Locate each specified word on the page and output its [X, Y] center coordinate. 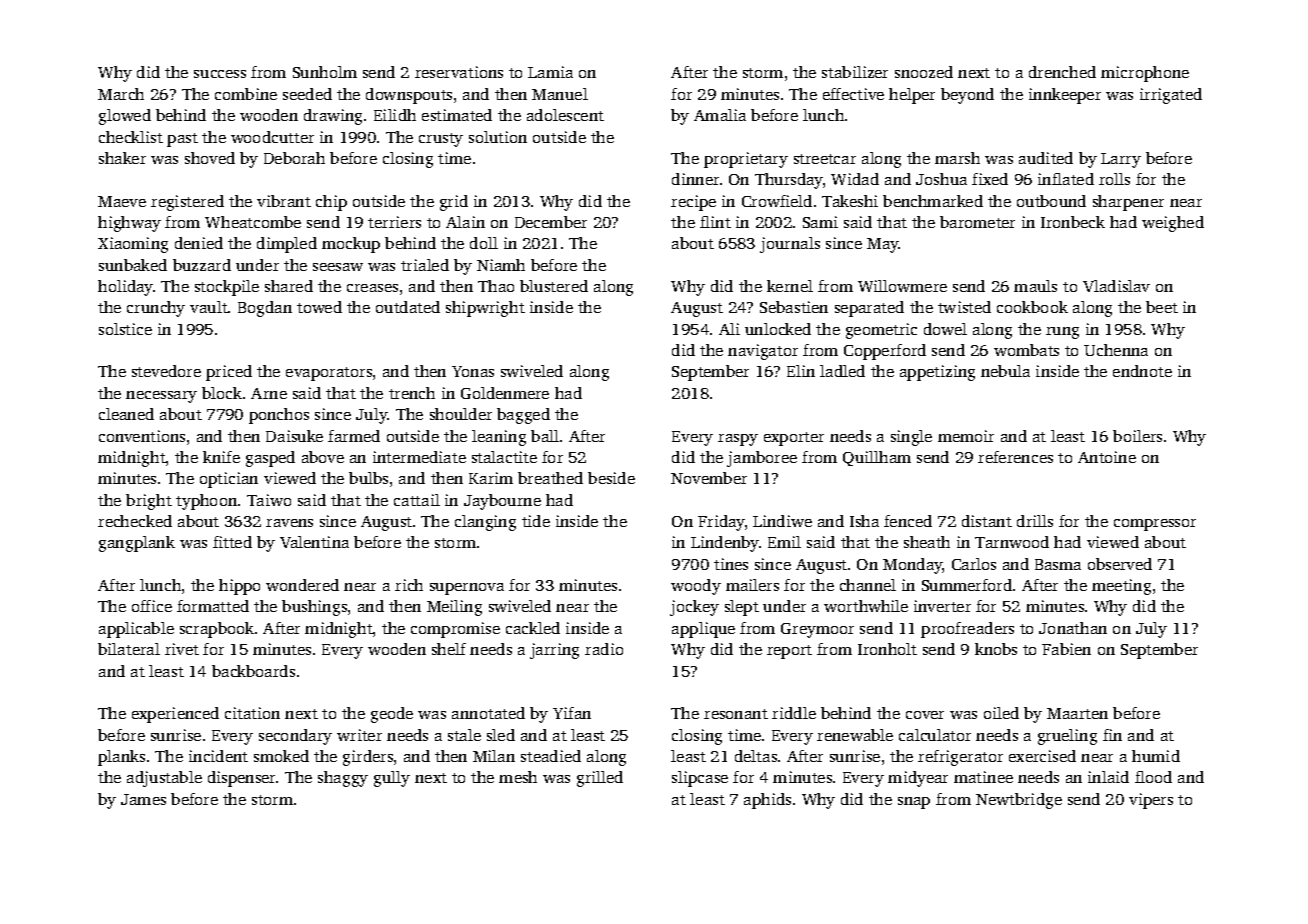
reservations [459, 72]
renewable [855, 735]
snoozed [924, 72]
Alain [465, 222]
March [121, 94]
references [1015, 457]
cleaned [126, 414]
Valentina [314, 542]
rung [1062, 333]
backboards [253, 671]
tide [536, 521]
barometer [977, 222]
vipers [1151, 801]
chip [331, 203]
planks [121, 758]
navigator [763, 352]
